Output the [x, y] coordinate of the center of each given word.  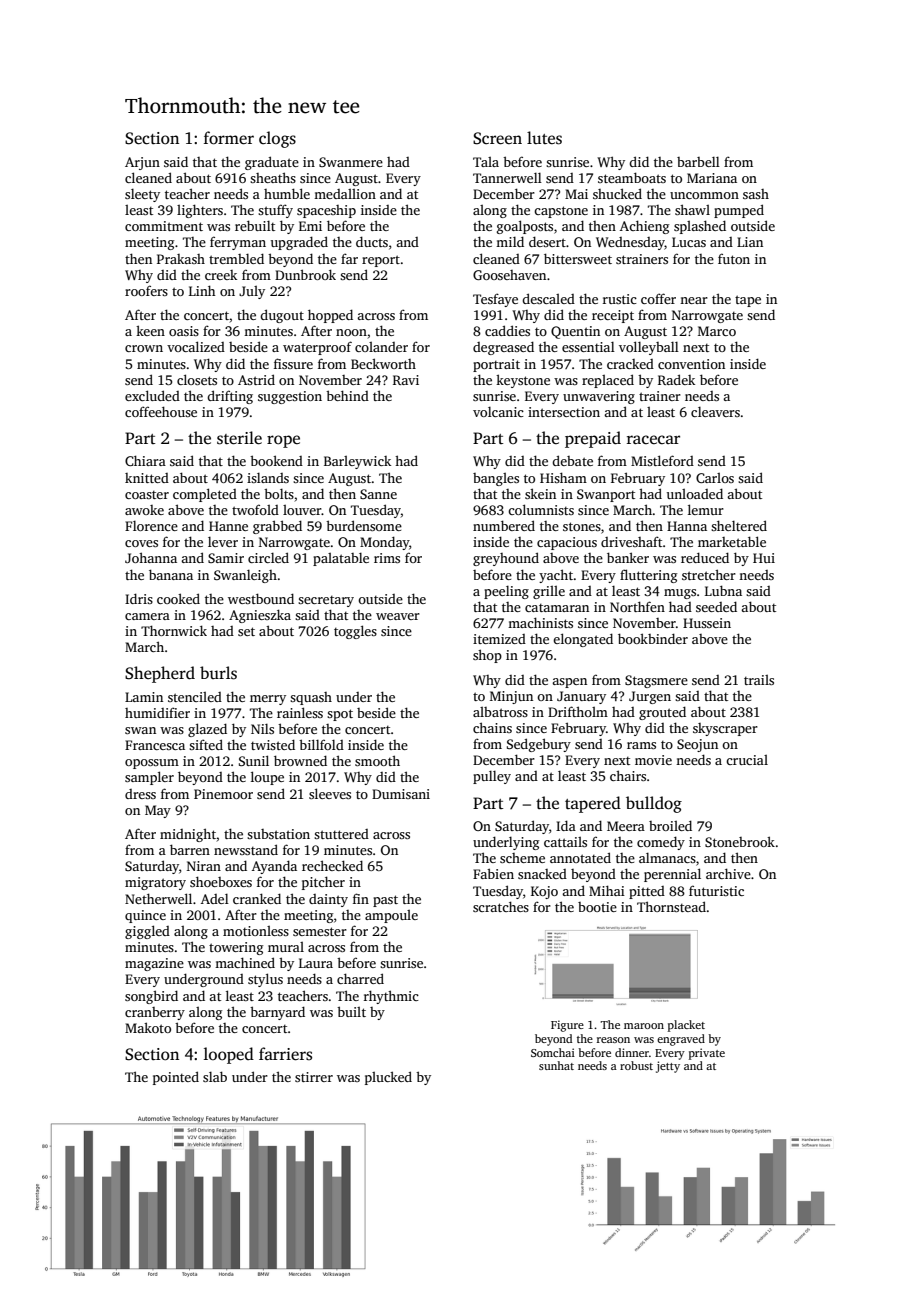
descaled [548, 298]
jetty [668, 1067]
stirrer [314, 1077]
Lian [750, 242]
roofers [146, 290]
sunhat [556, 1065]
